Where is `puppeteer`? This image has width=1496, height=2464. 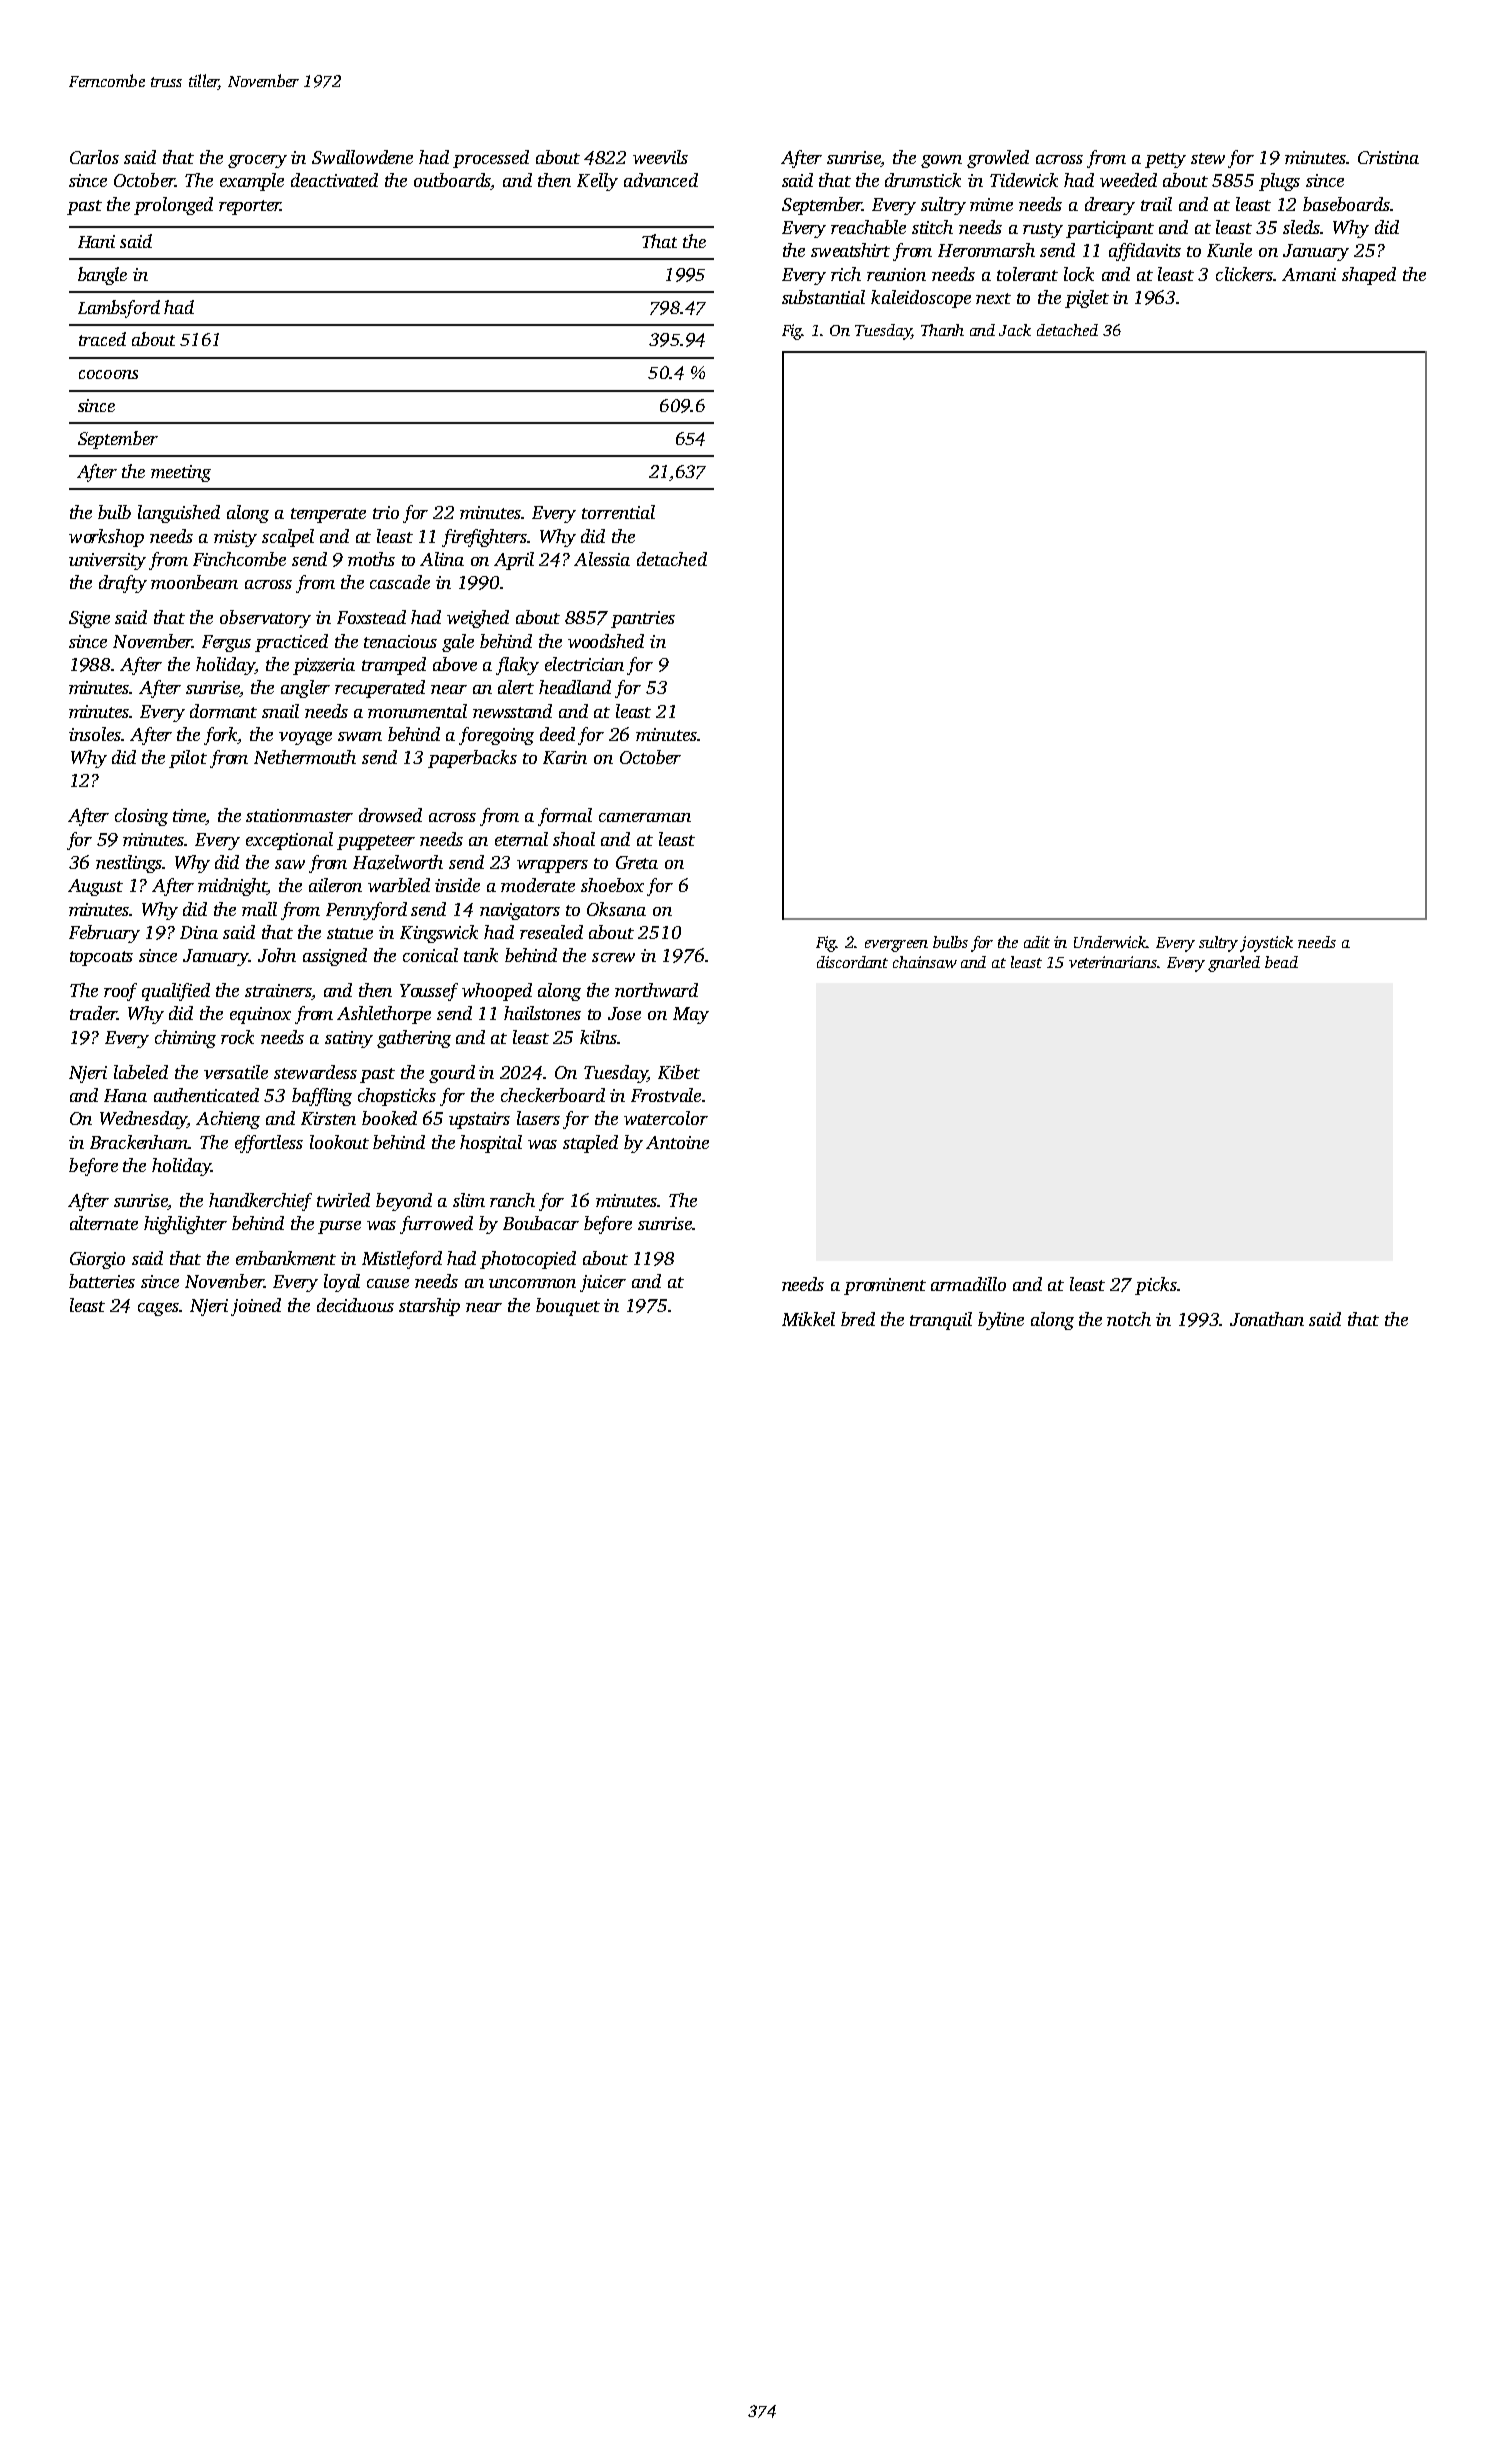 puppeteer is located at coordinates (376, 842).
